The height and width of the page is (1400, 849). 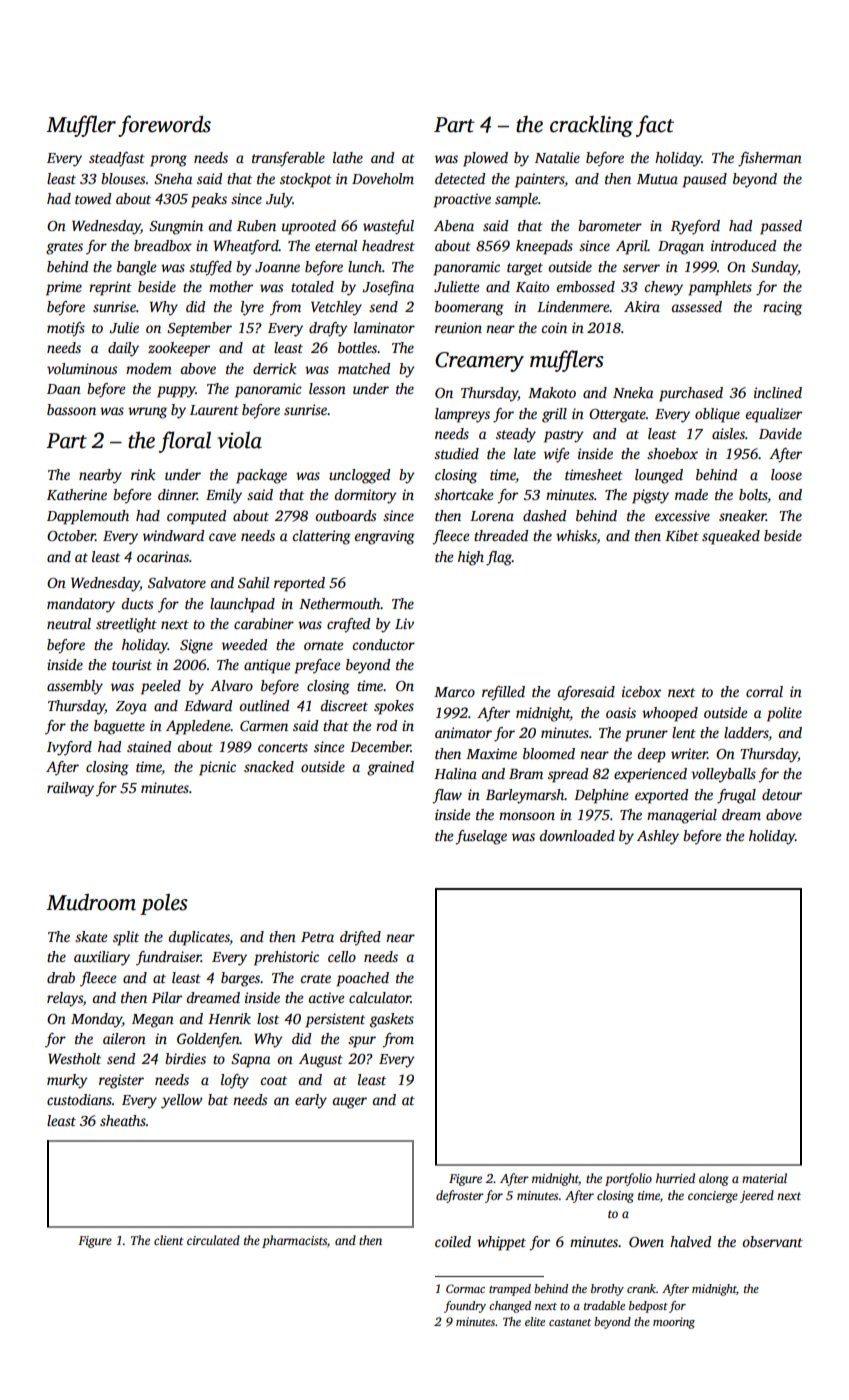 I want to click on concerts, so click(x=283, y=747).
